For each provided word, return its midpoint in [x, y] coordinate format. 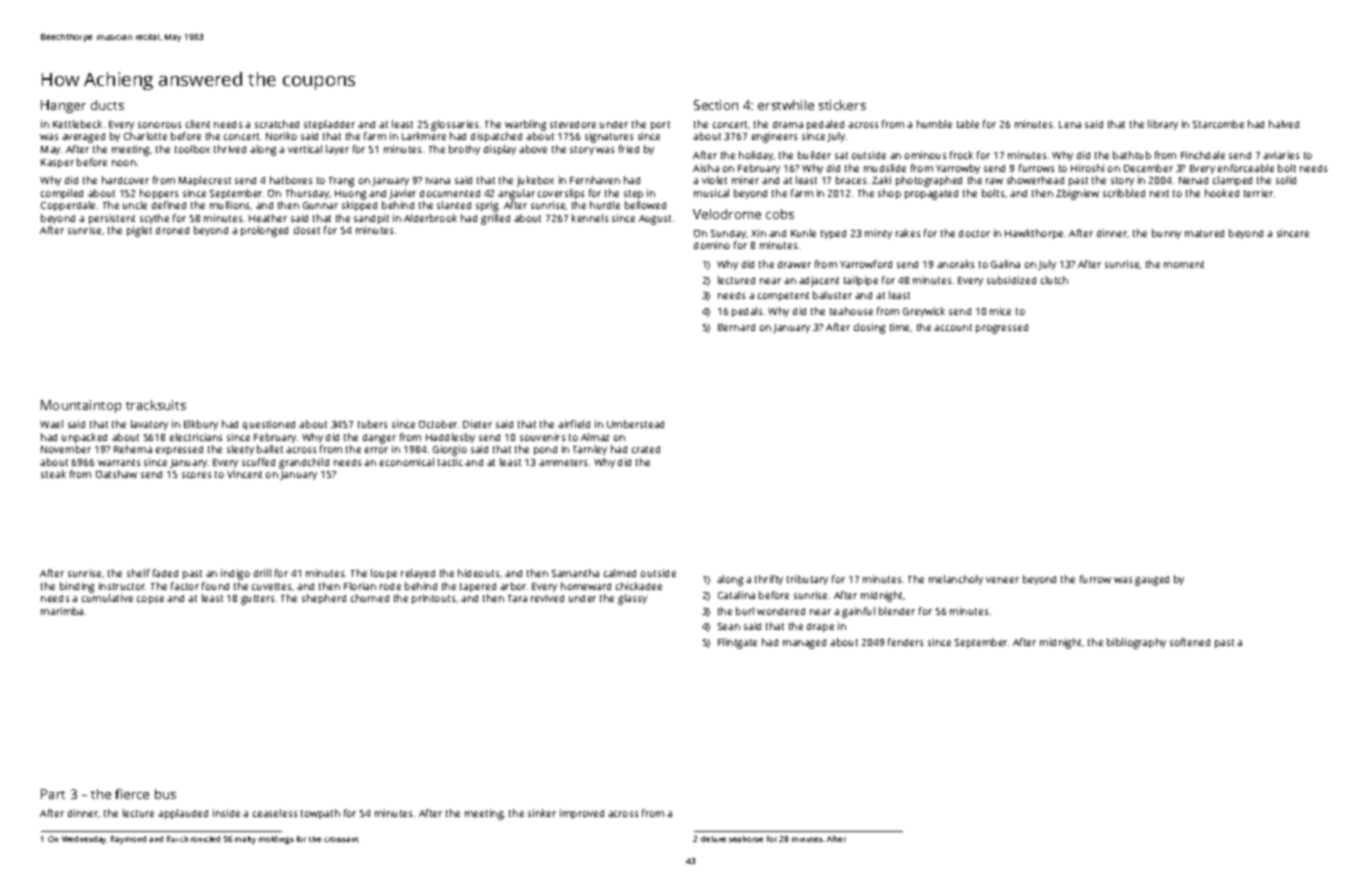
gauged [1152, 581]
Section [716, 105]
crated [646, 449]
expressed [179, 450]
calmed [620, 573]
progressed [1002, 329]
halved [1284, 124]
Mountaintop [81, 406]
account [953, 327]
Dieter [477, 424]
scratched [277, 124]
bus [165, 794]
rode [390, 586]
